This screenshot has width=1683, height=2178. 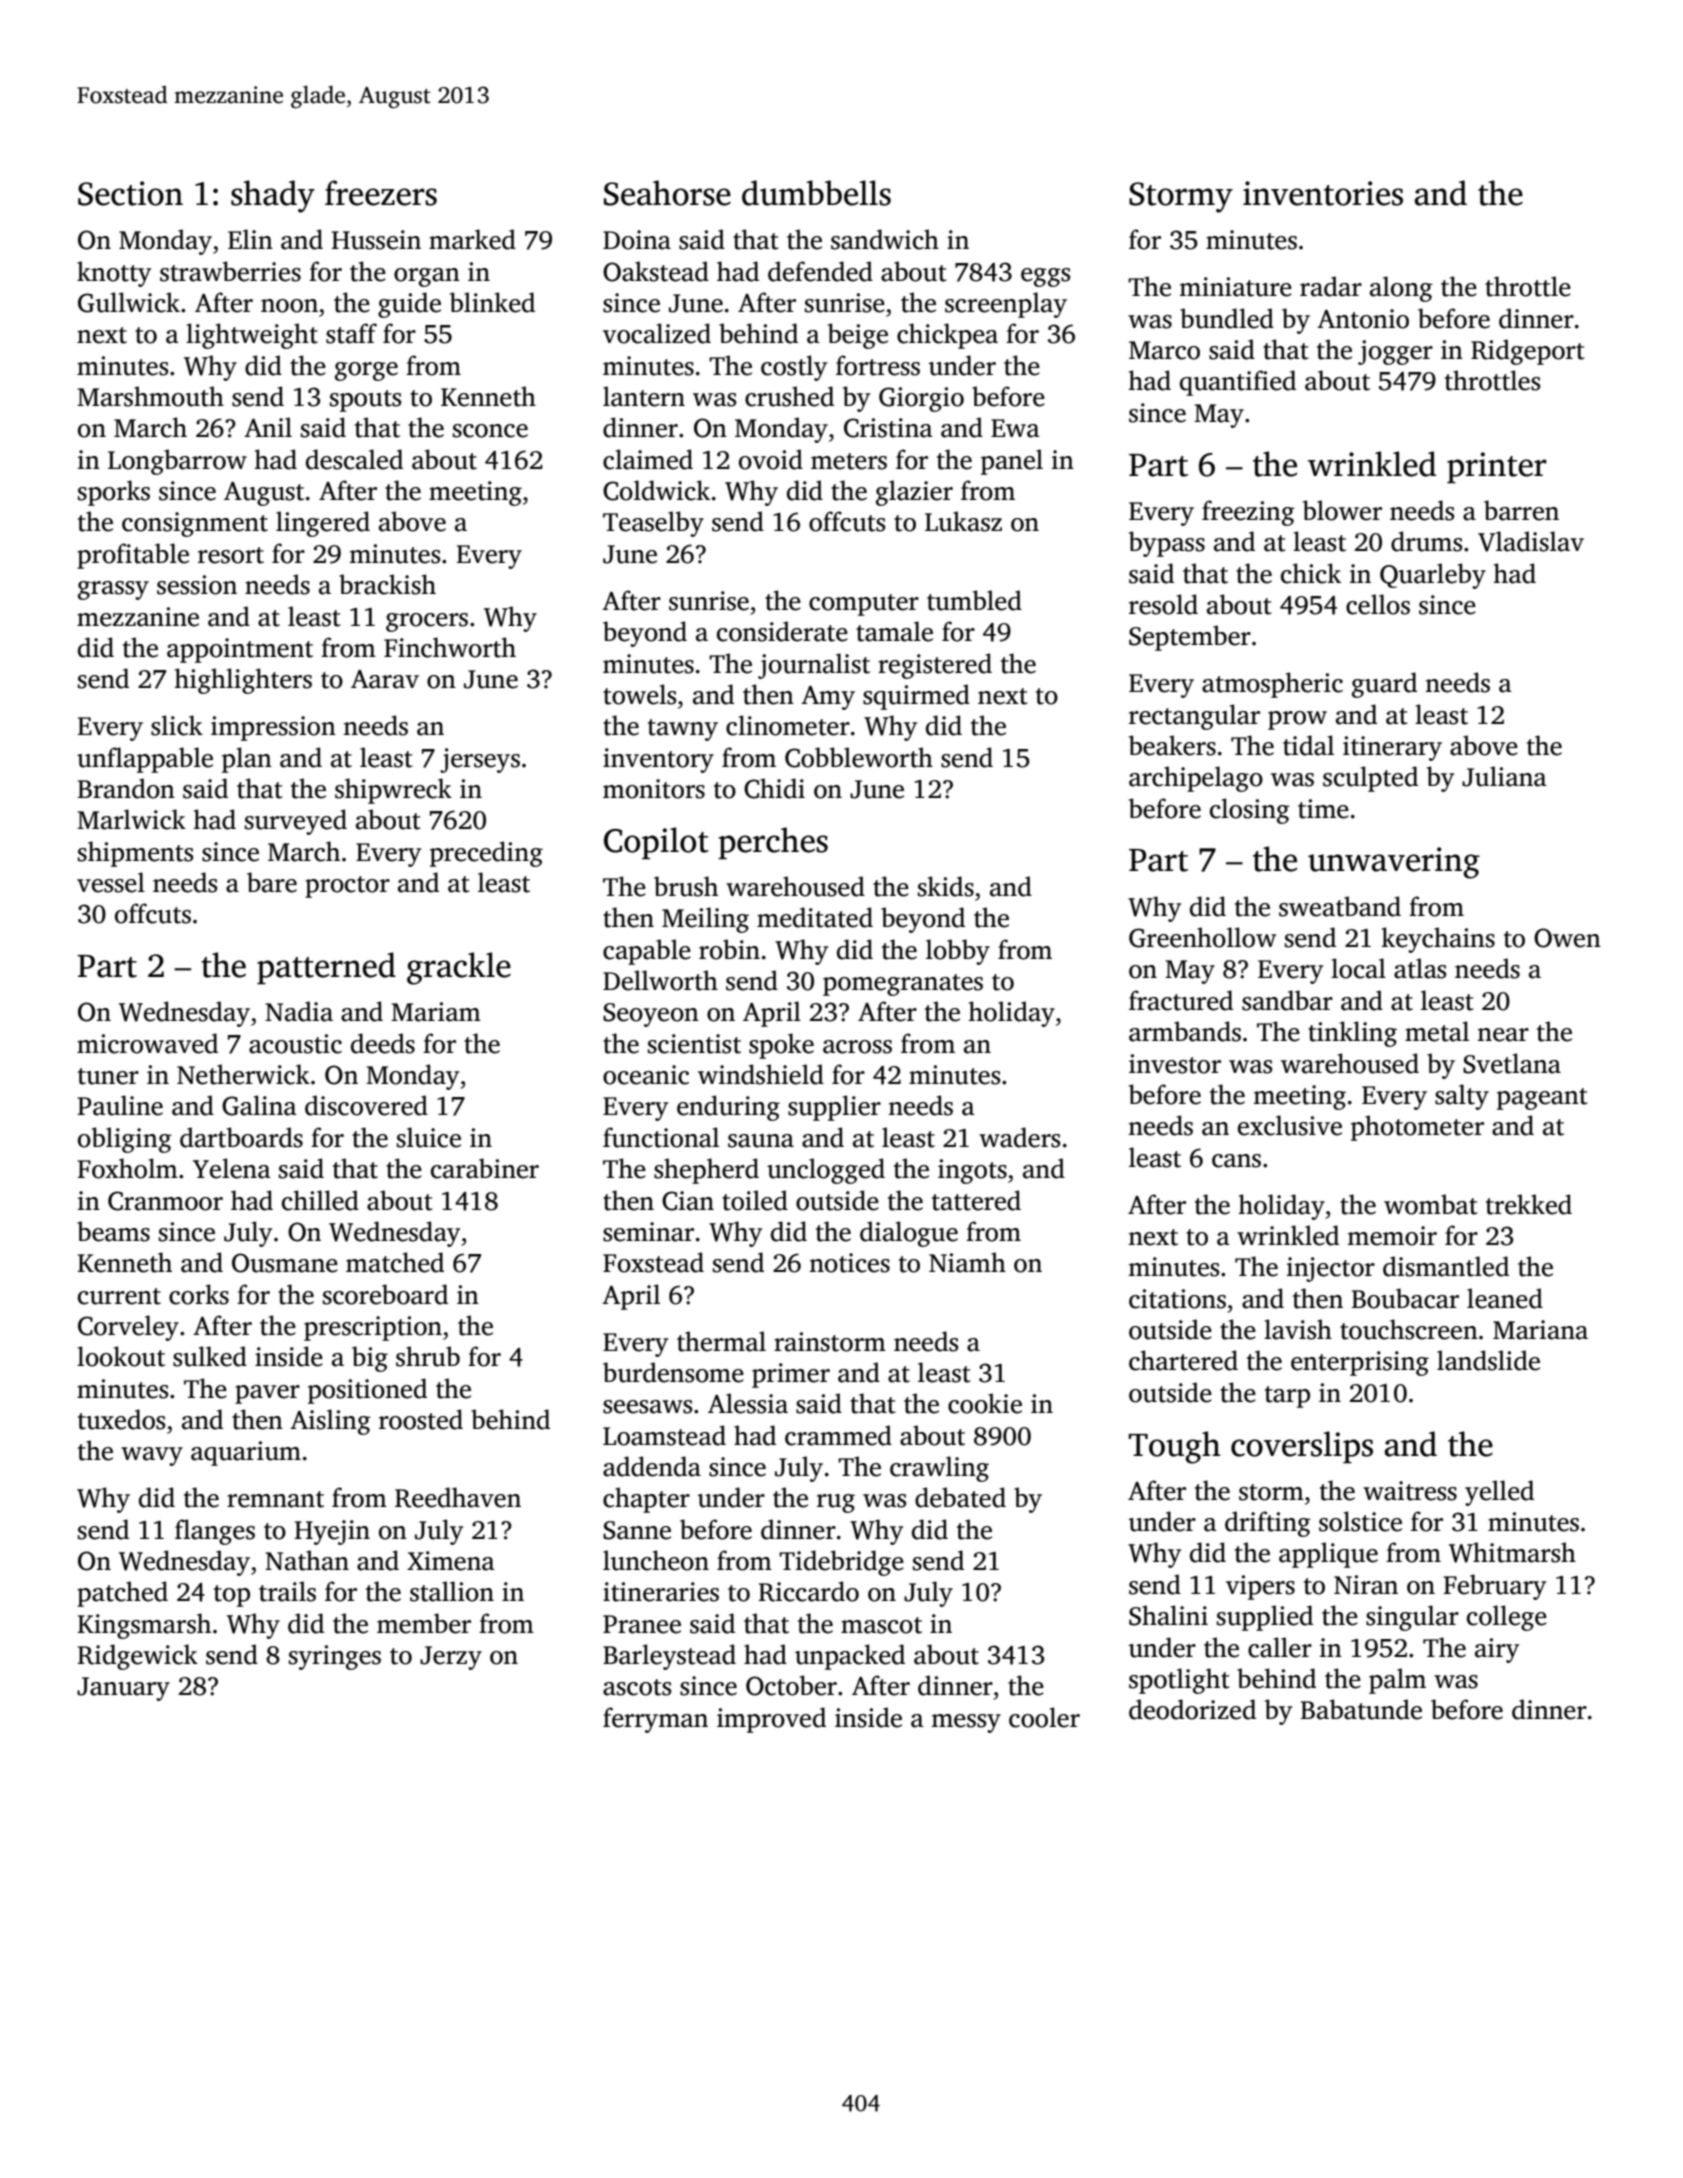 What do you see at coordinates (1323, 193) in the screenshot?
I see `inventories` at bounding box center [1323, 193].
